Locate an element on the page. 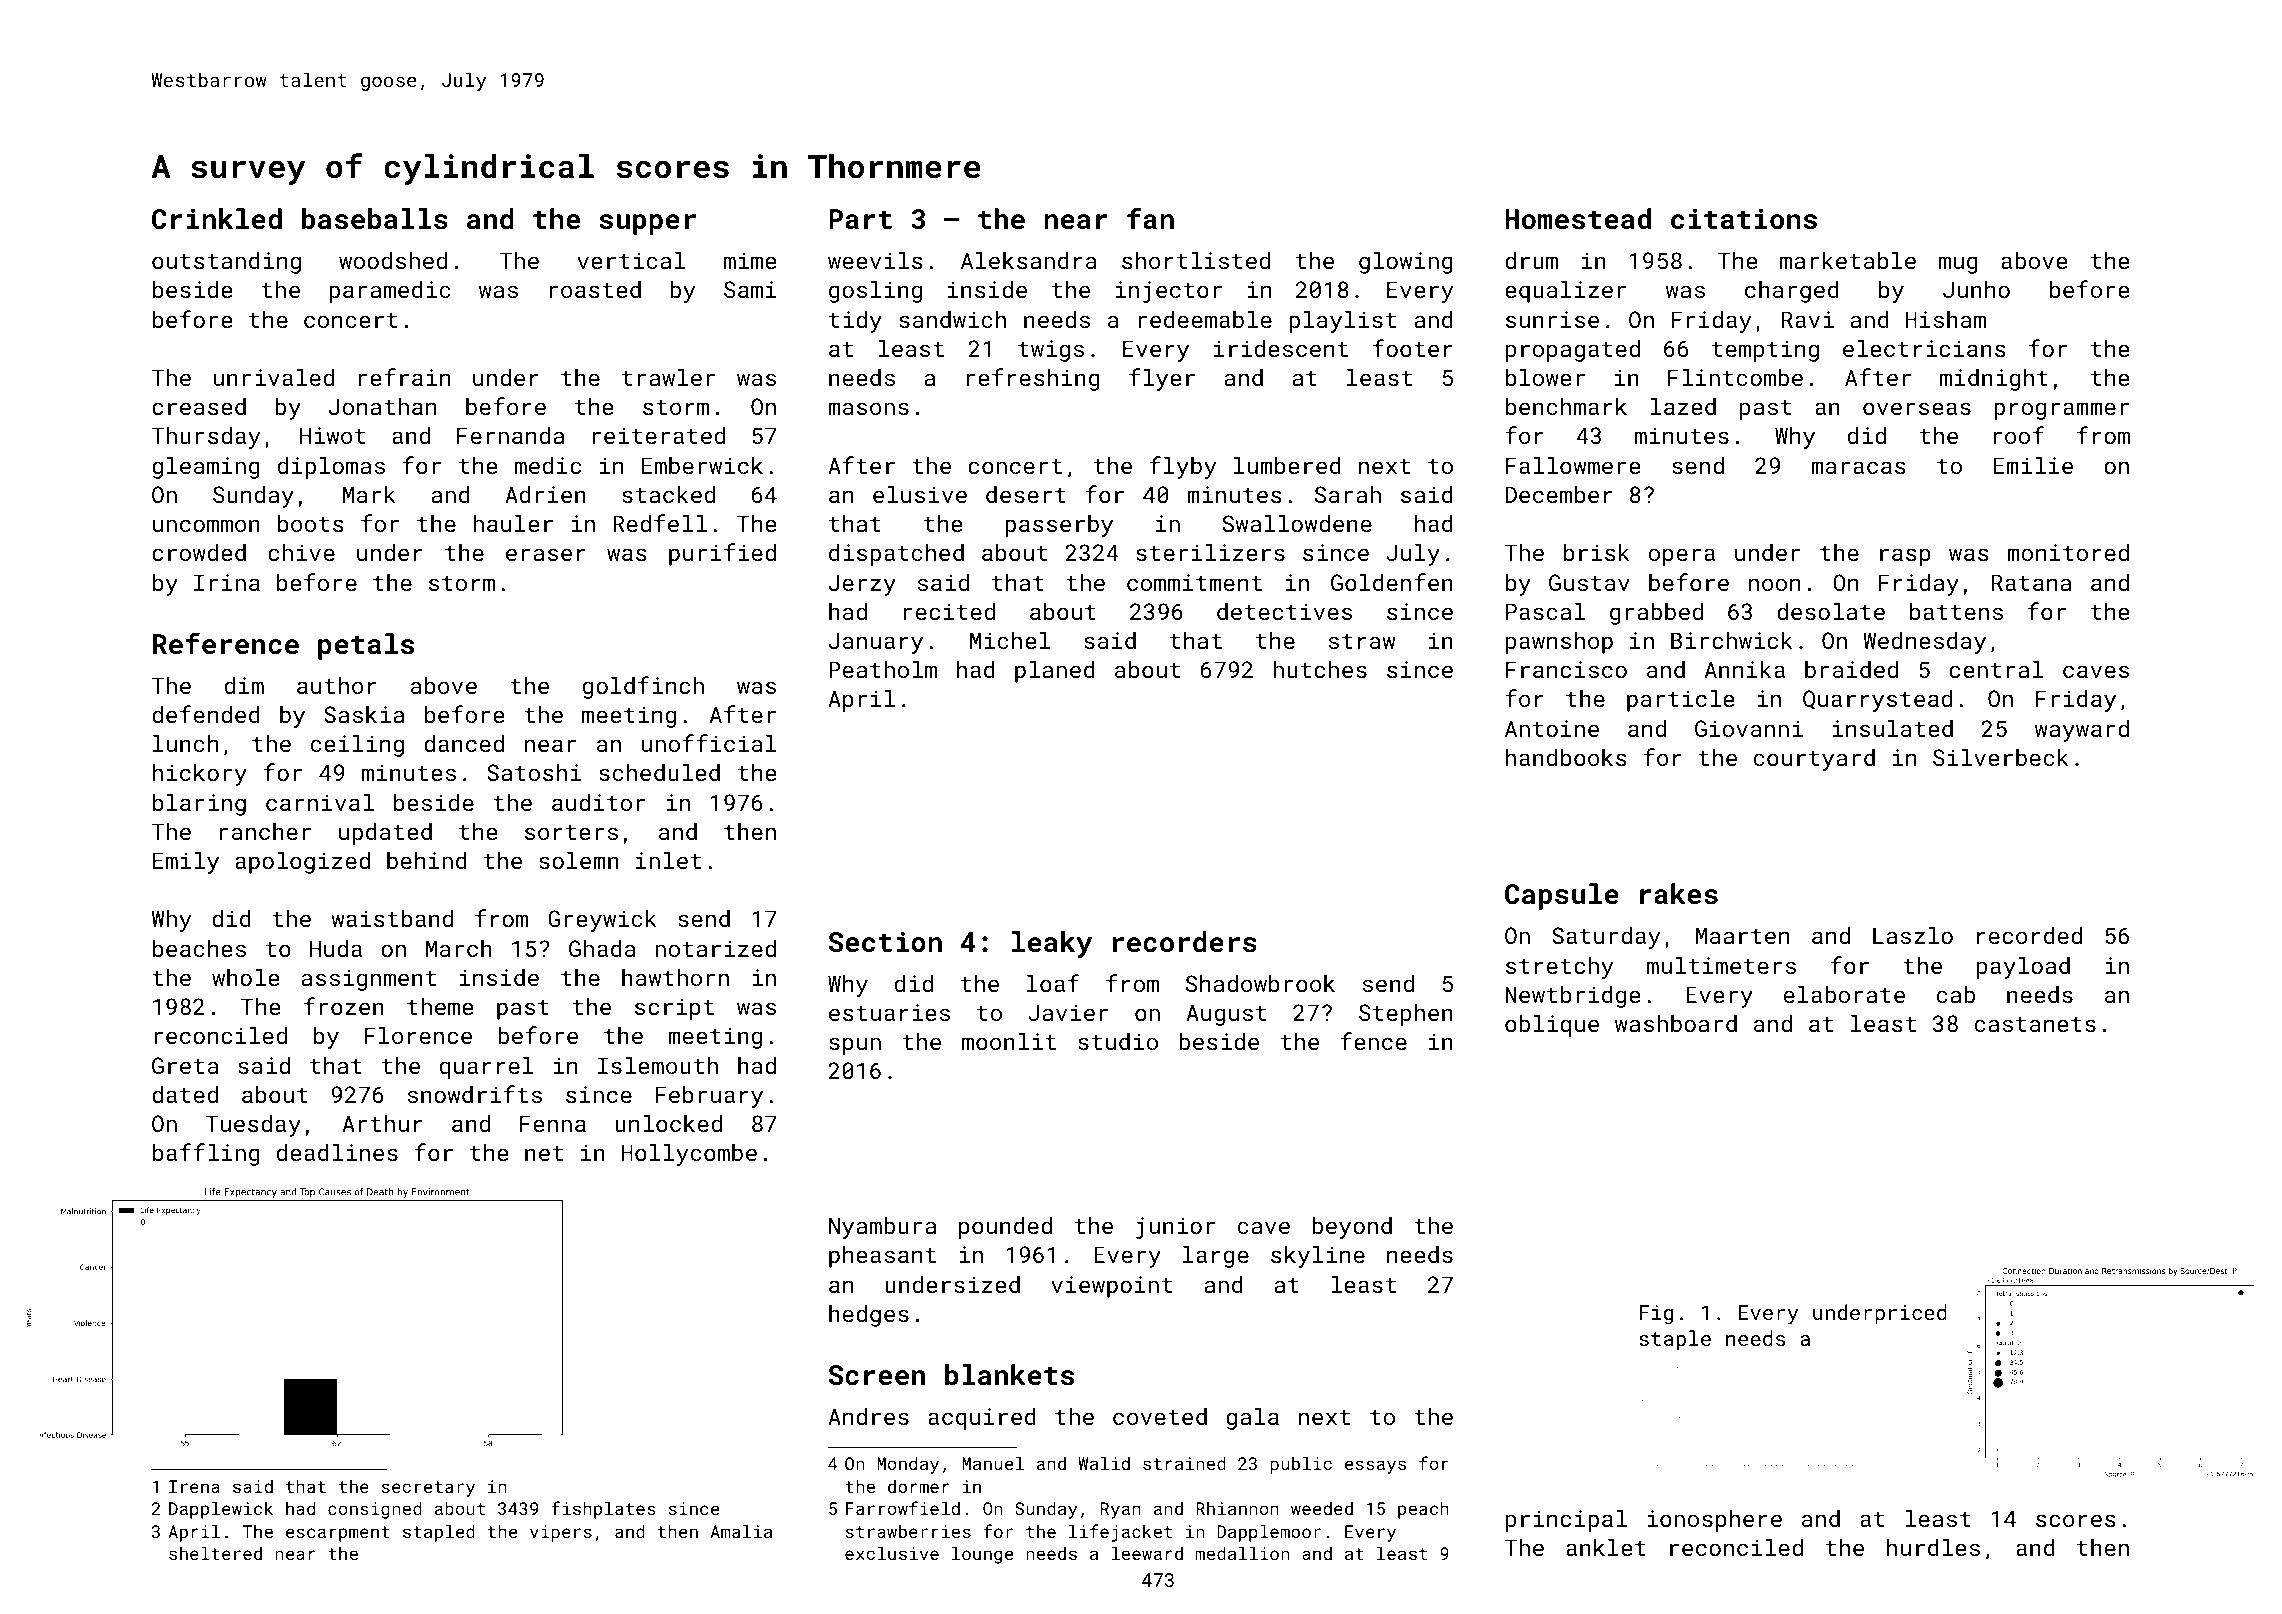 The width and height of the page is (2282, 1614). fishplates is located at coordinates (603, 1510).
